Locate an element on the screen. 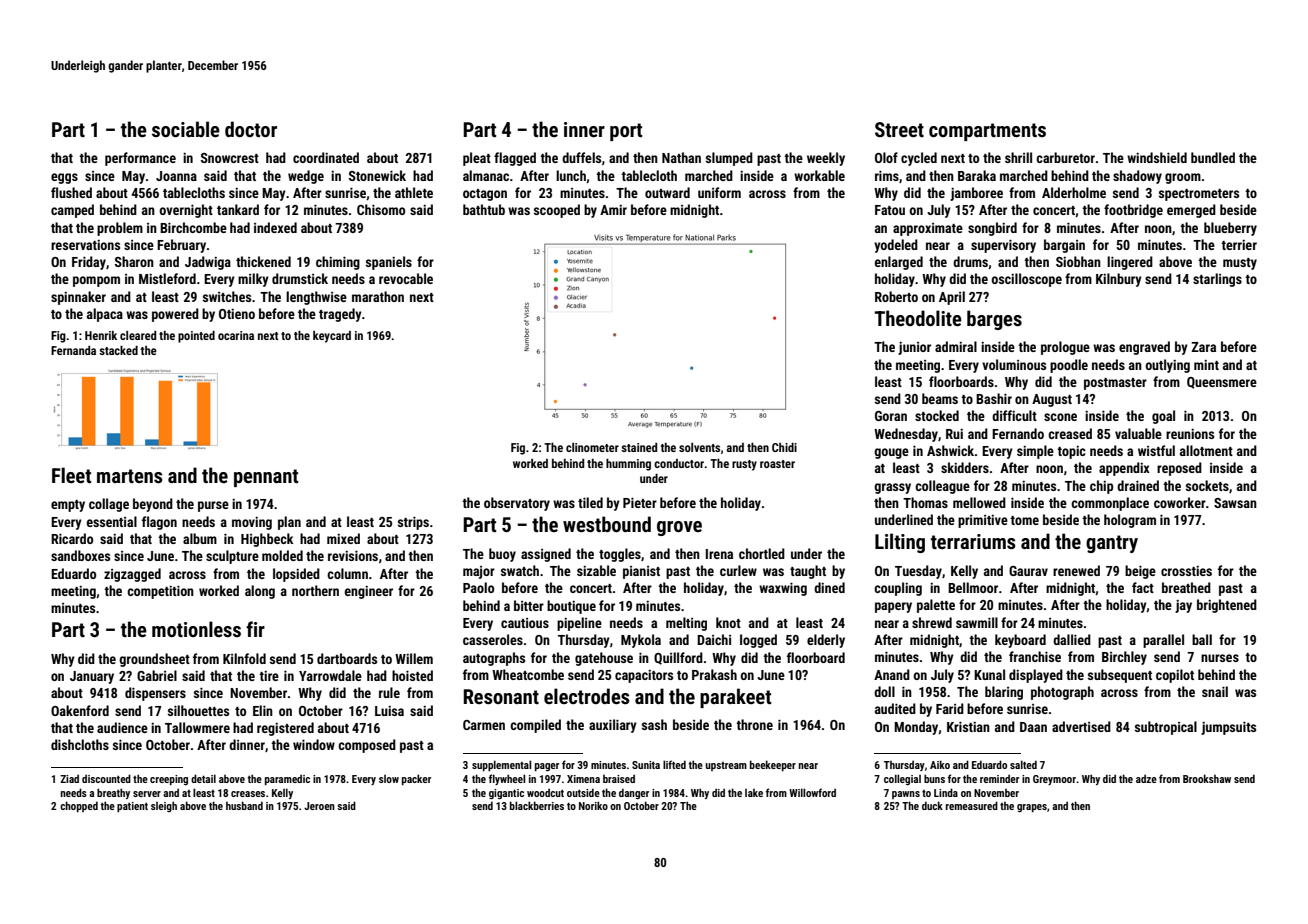 This screenshot has width=1308, height=924. sociable is located at coordinates (186, 129).
